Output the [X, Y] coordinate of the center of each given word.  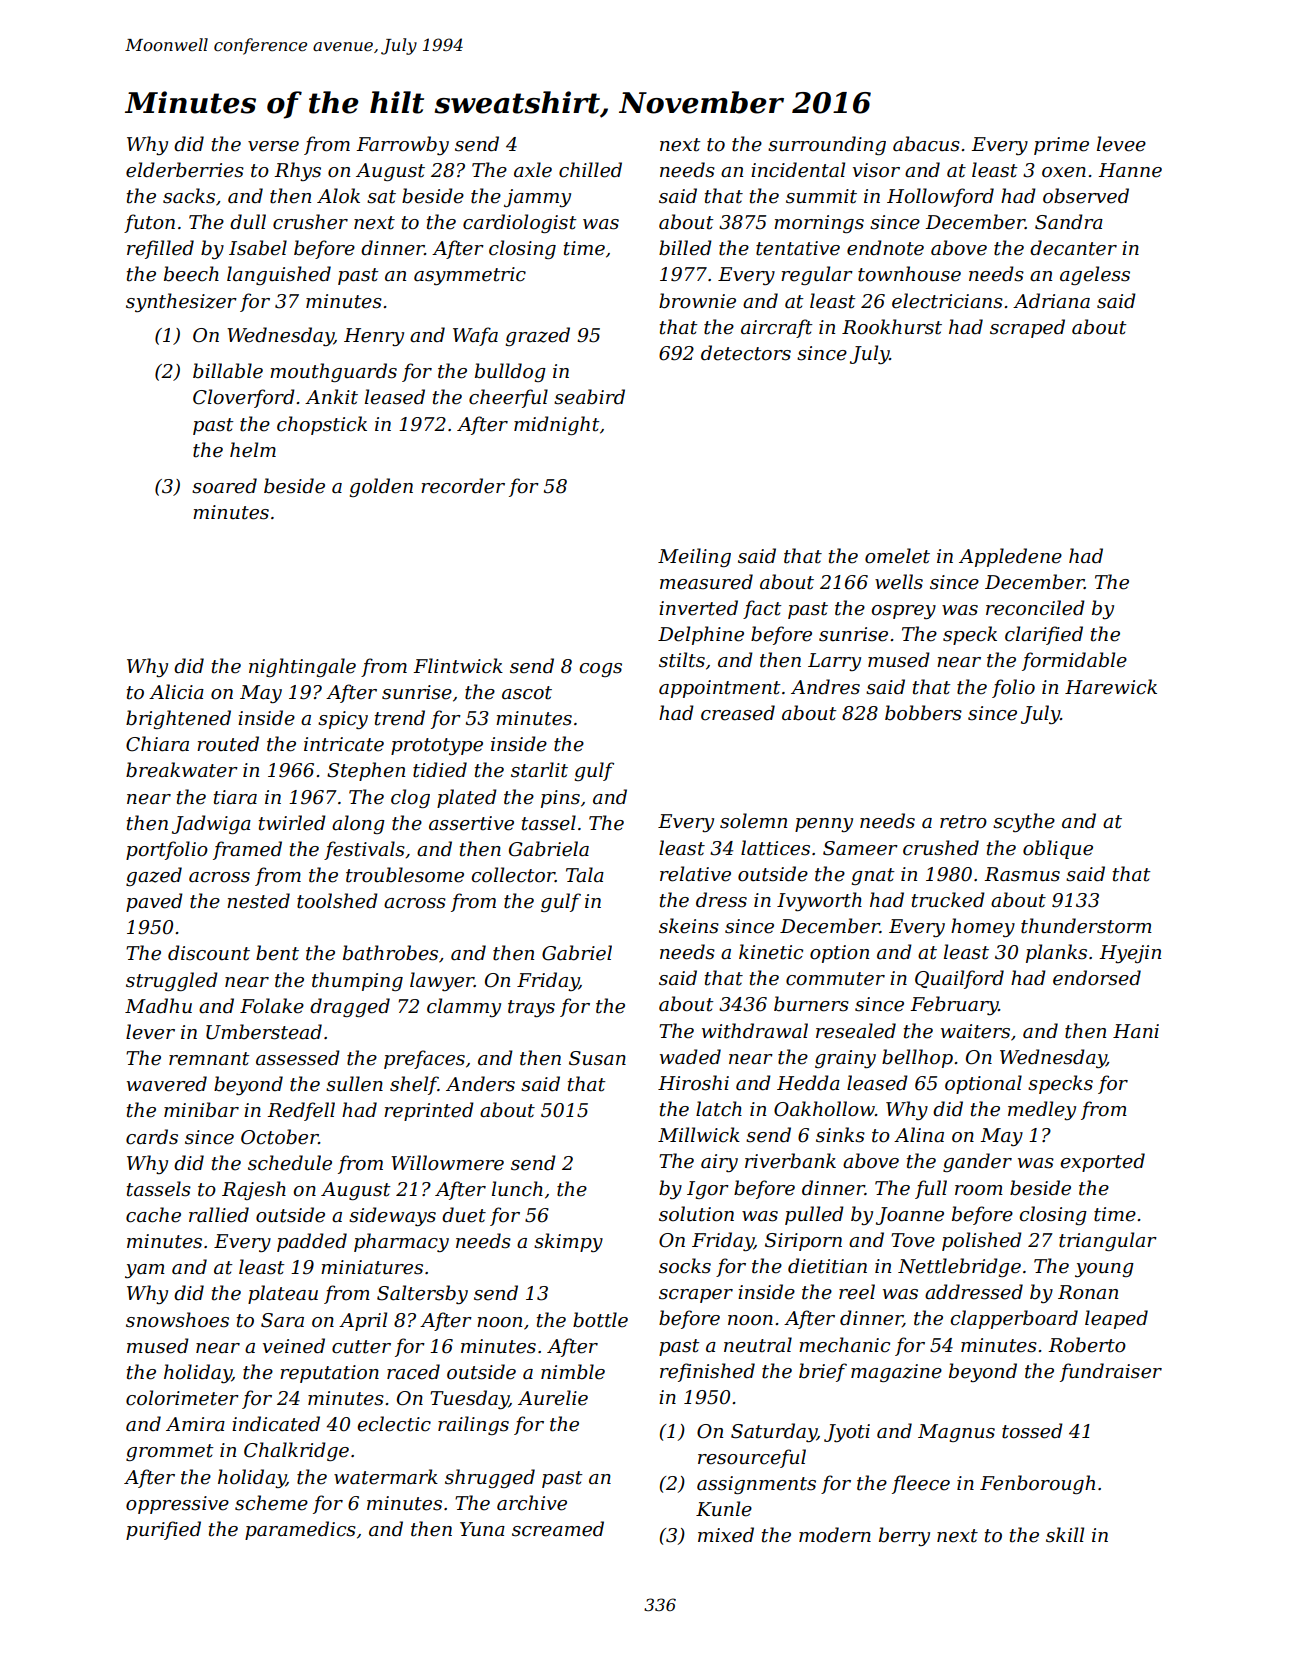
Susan [597, 1058]
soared [224, 486]
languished [279, 275]
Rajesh [254, 1190]
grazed [538, 336]
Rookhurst [892, 327]
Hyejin [1130, 954]
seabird [589, 397]
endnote [885, 248]
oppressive [177, 1505]
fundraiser [1111, 1372]
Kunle [724, 1509]
